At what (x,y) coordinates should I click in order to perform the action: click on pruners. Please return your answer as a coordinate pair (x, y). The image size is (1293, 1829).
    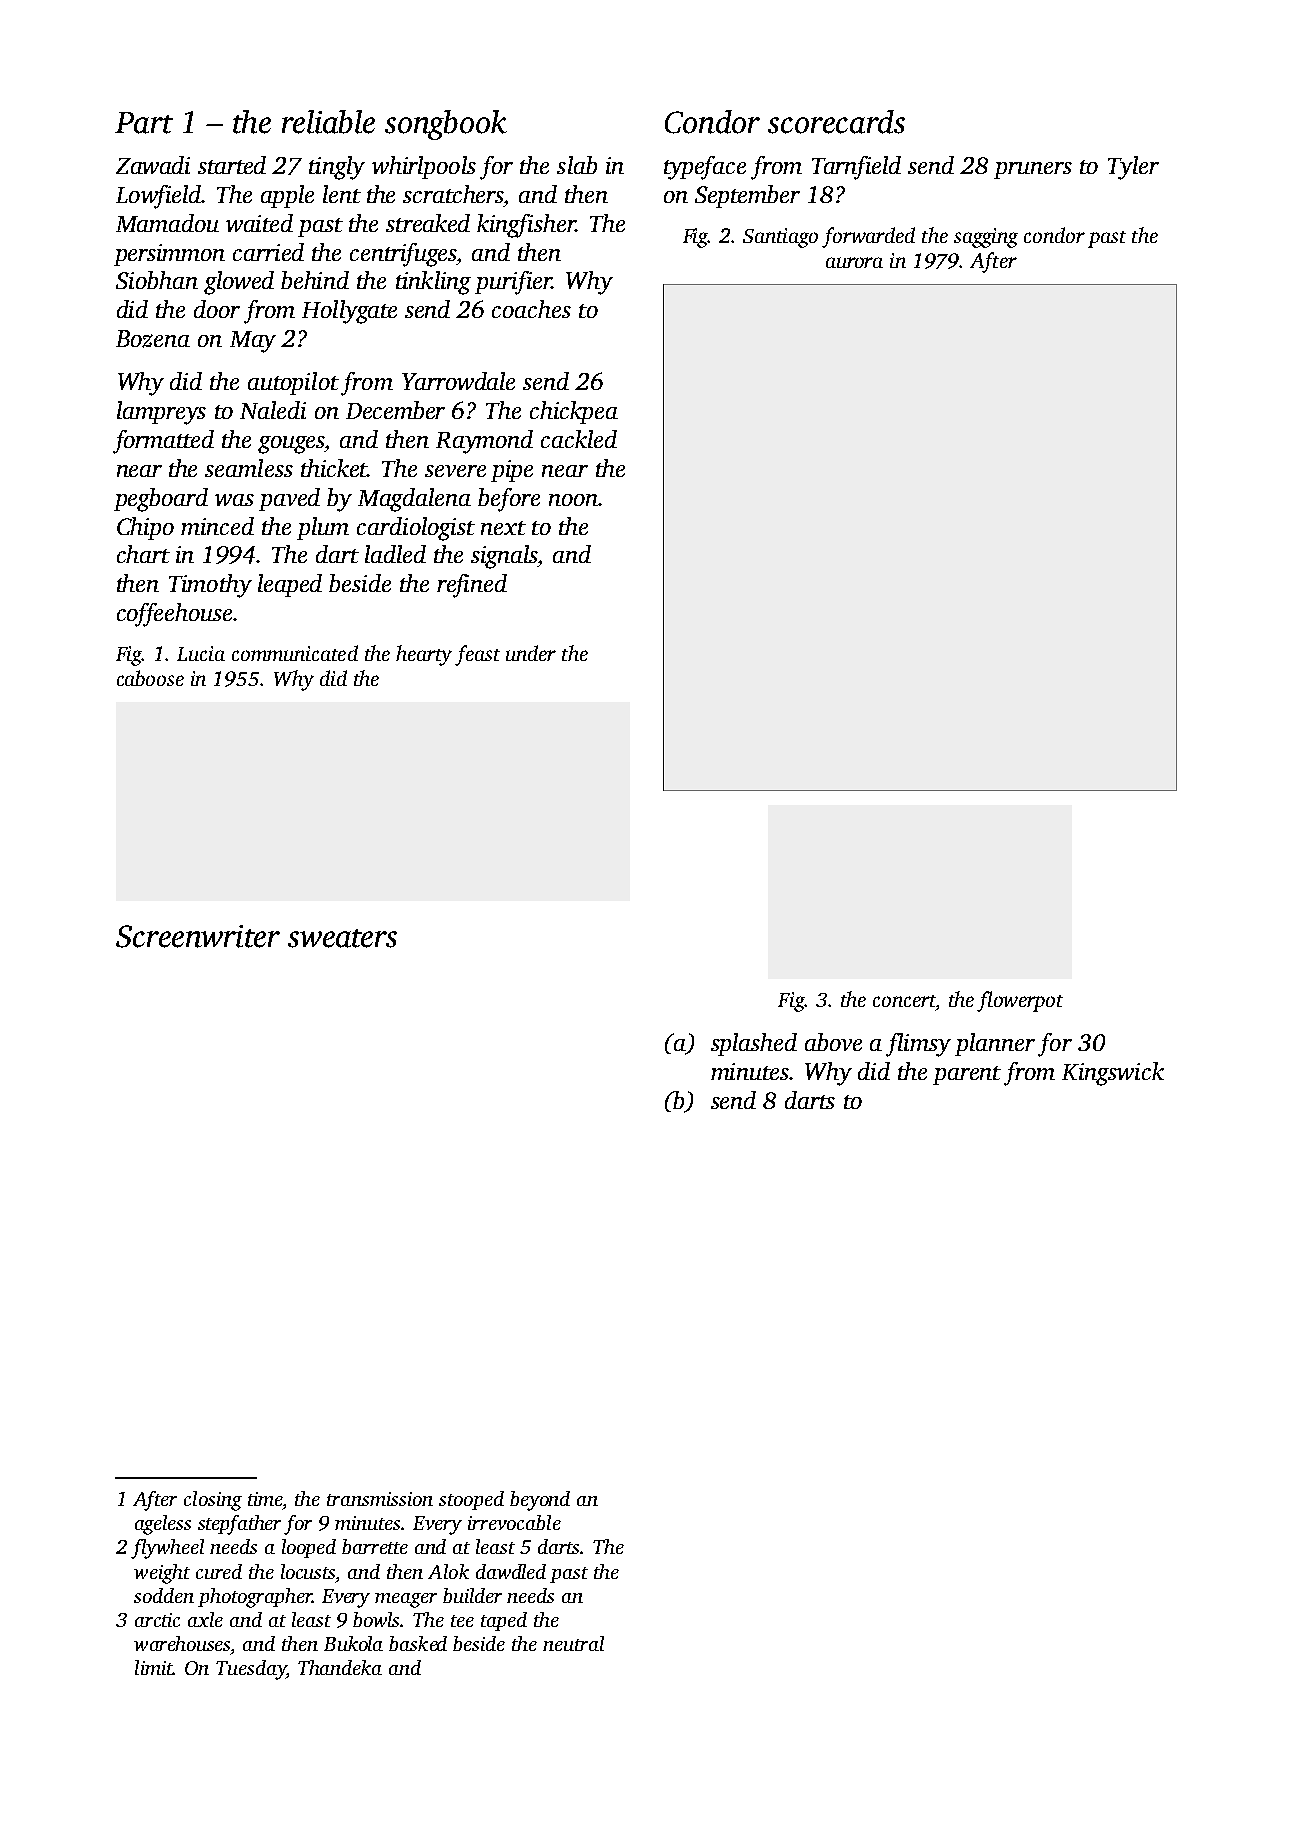
    Looking at the image, I should click on (1033, 170).
